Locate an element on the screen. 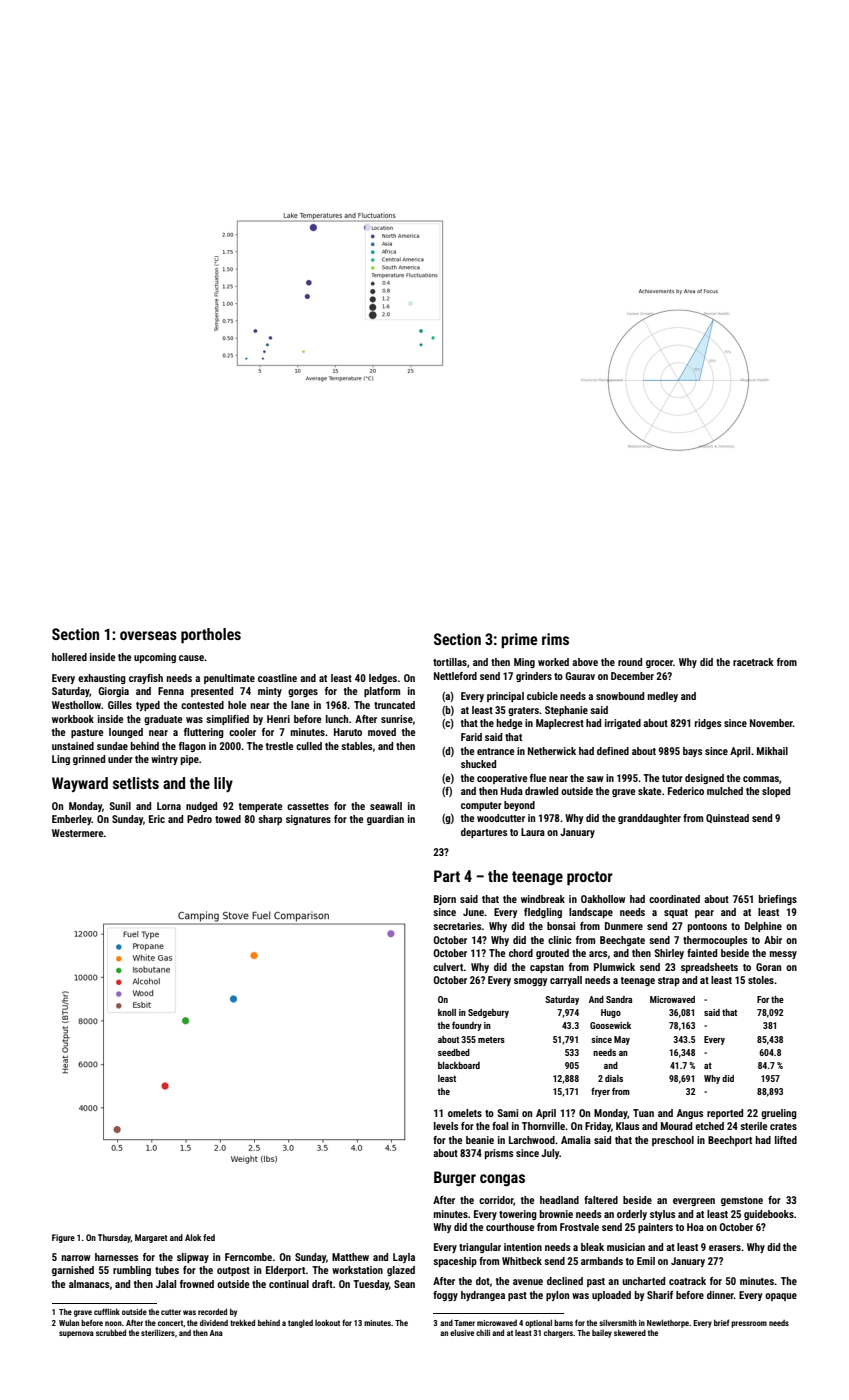 The width and height of the screenshot is (849, 1400). Oakhollow is located at coordinates (603, 899).
